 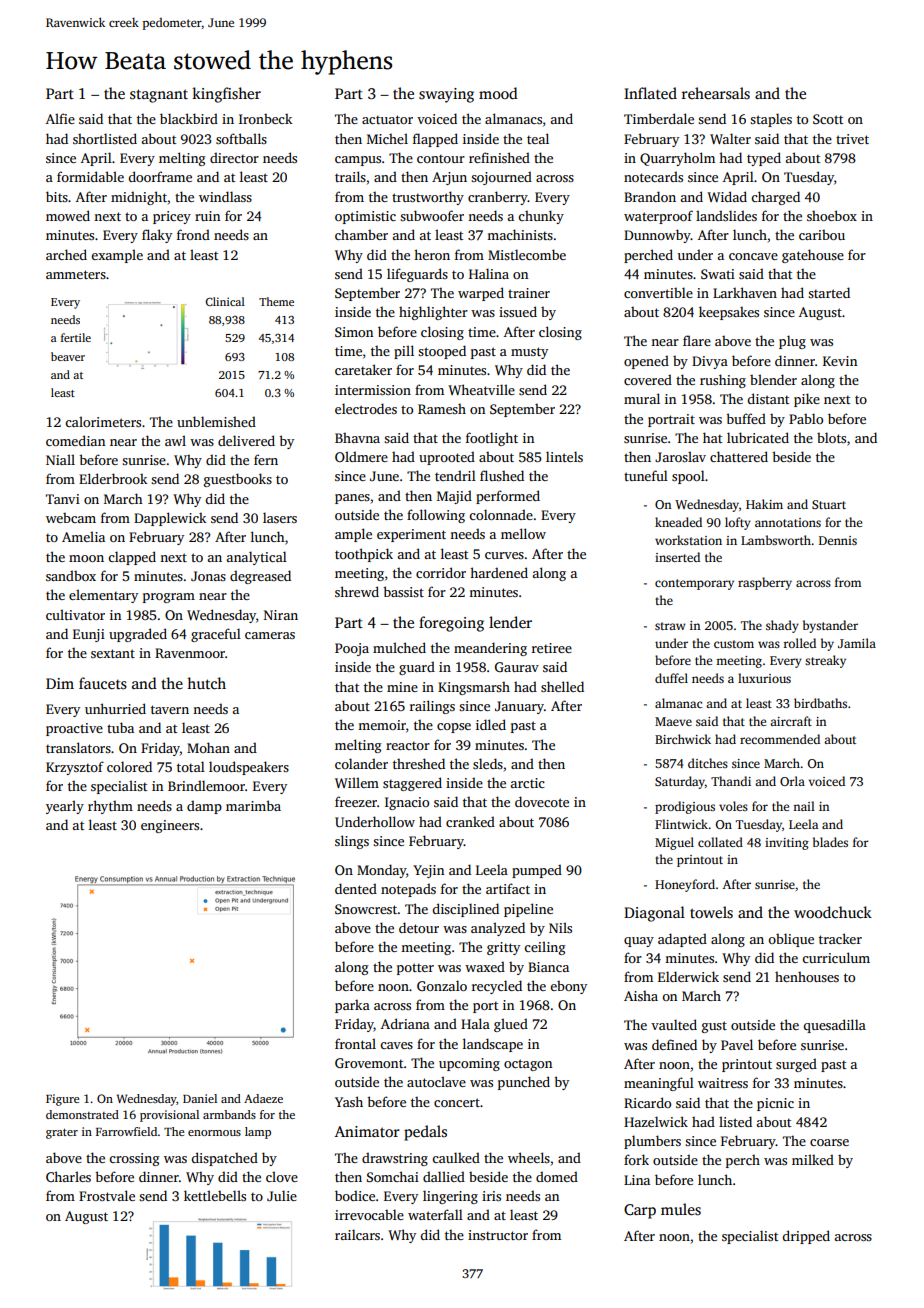 I want to click on Simon, so click(x=354, y=332).
